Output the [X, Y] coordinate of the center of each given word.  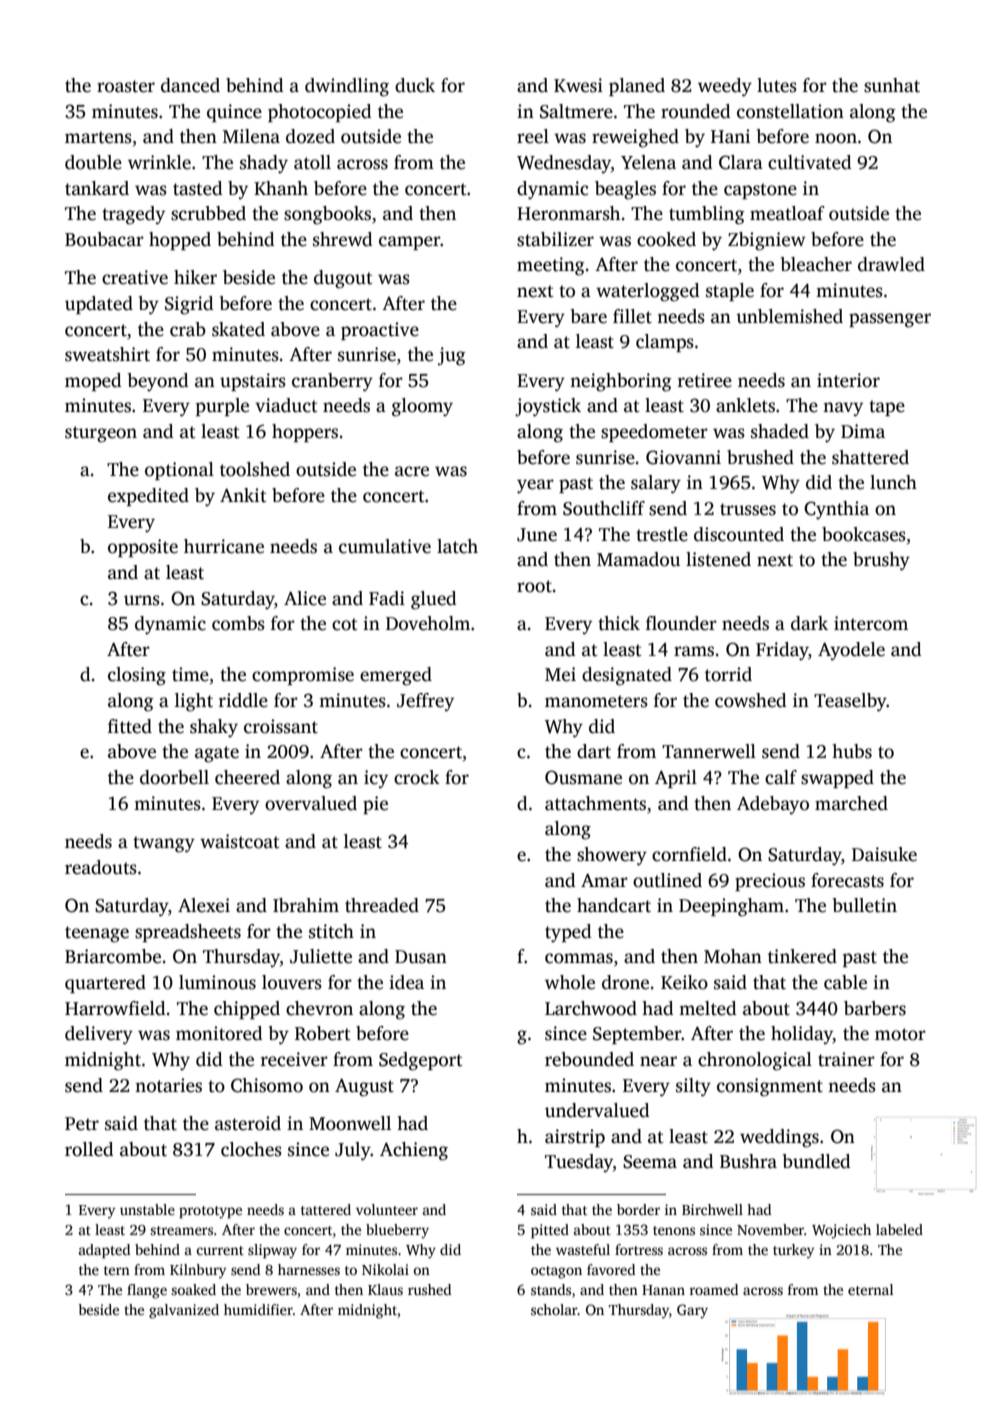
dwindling [347, 87]
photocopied [320, 113]
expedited [148, 497]
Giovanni [683, 457]
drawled [891, 264]
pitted [550, 1231]
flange [147, 1291]
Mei [560, 674]
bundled [817, 1161]
